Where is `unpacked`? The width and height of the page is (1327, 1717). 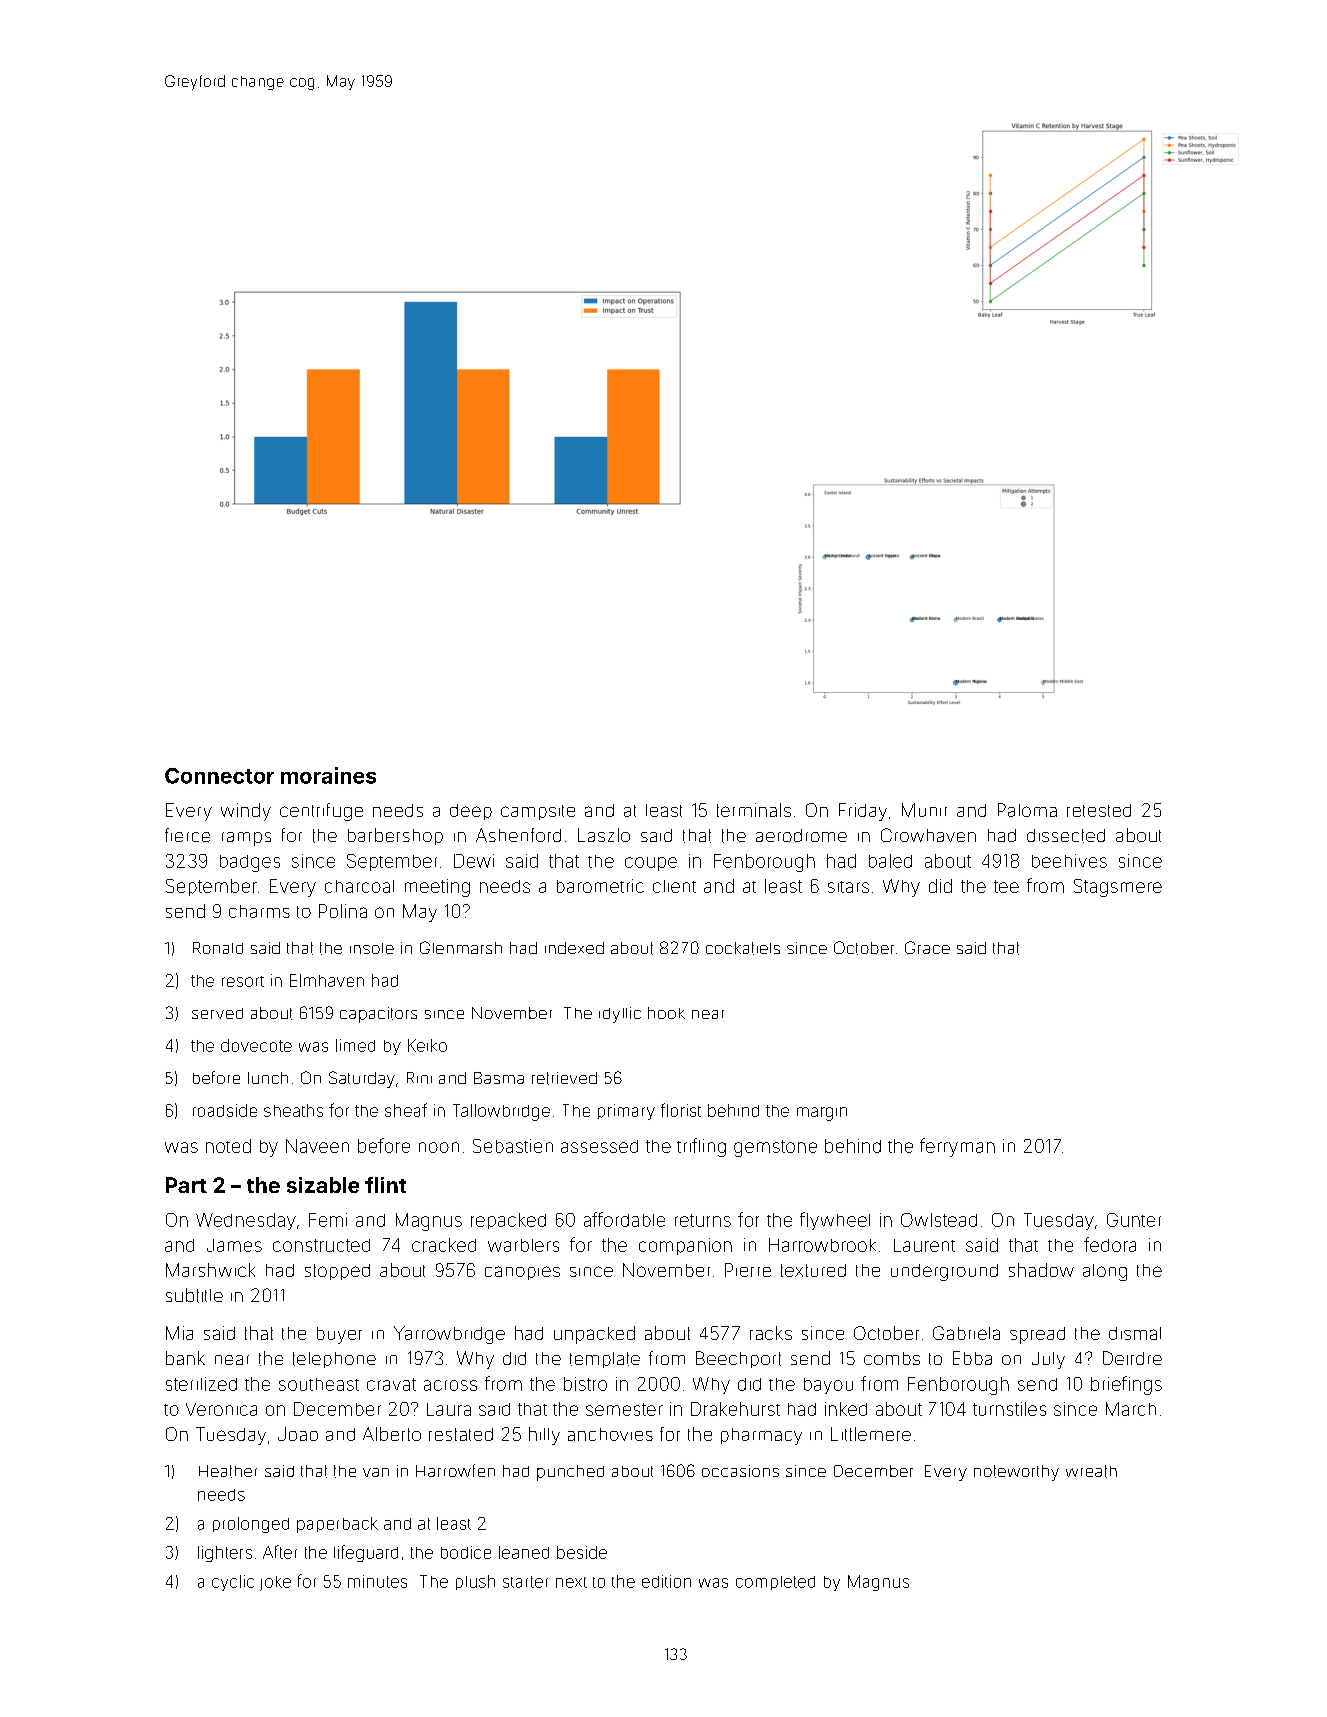 unpacked is located at coordinates (594, 1335).
